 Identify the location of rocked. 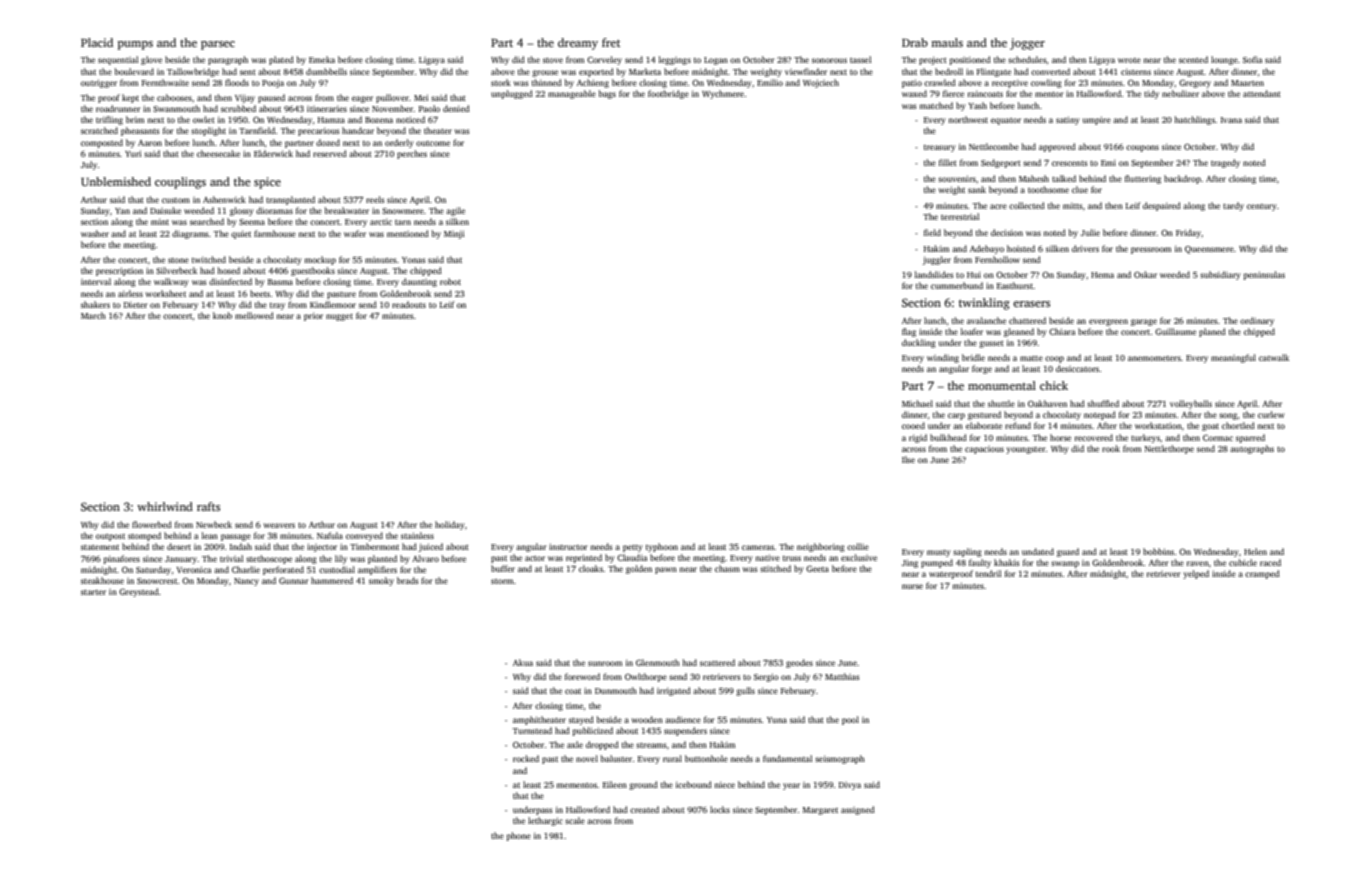
(526, 758).
